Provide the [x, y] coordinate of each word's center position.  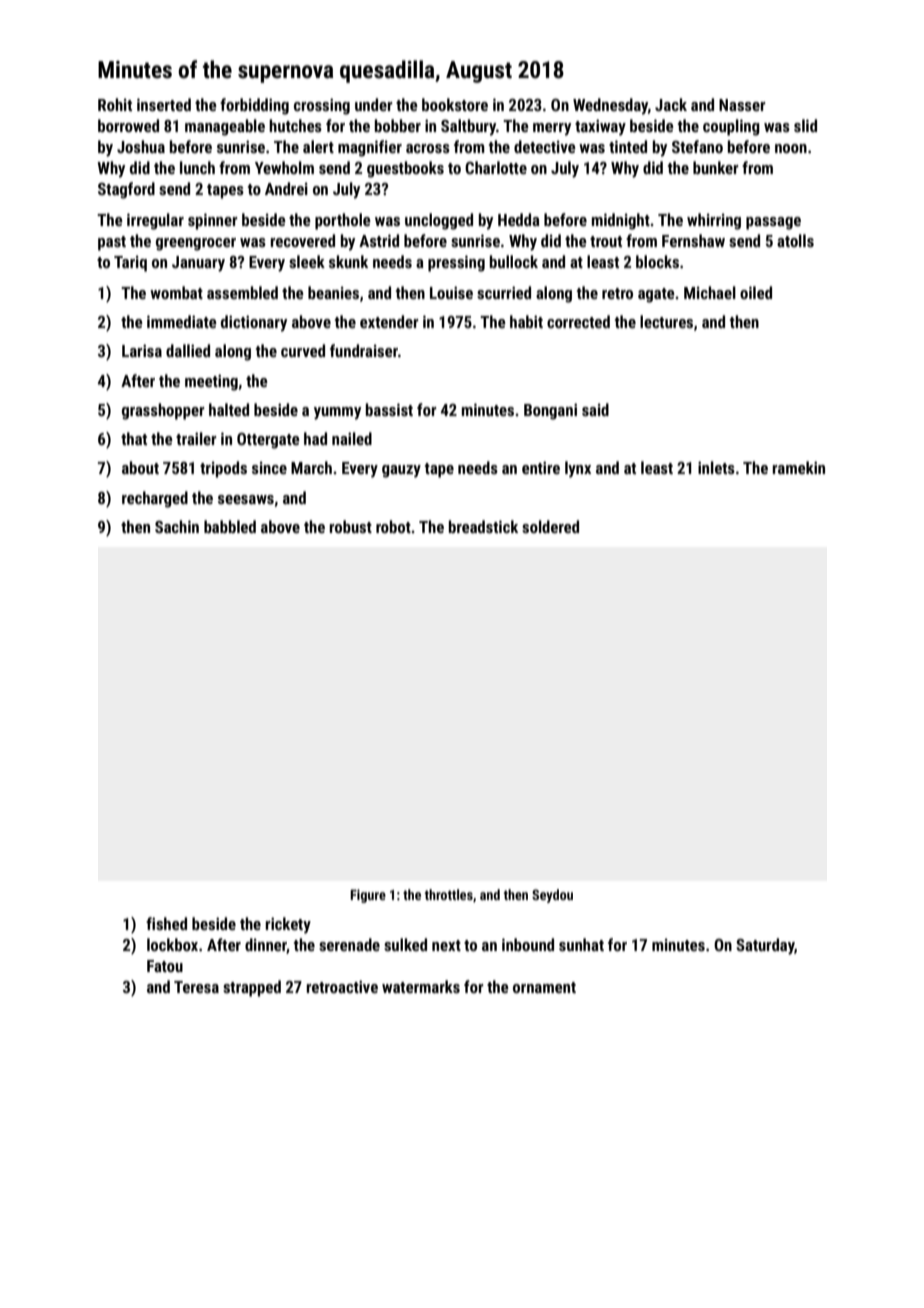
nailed [352, 438]
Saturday [765, 946]
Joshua [141, 146]
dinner [266, 946]
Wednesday [610, 106]
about [140, 467]
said [595, 409]
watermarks [421, 986]
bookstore [455, 104]
